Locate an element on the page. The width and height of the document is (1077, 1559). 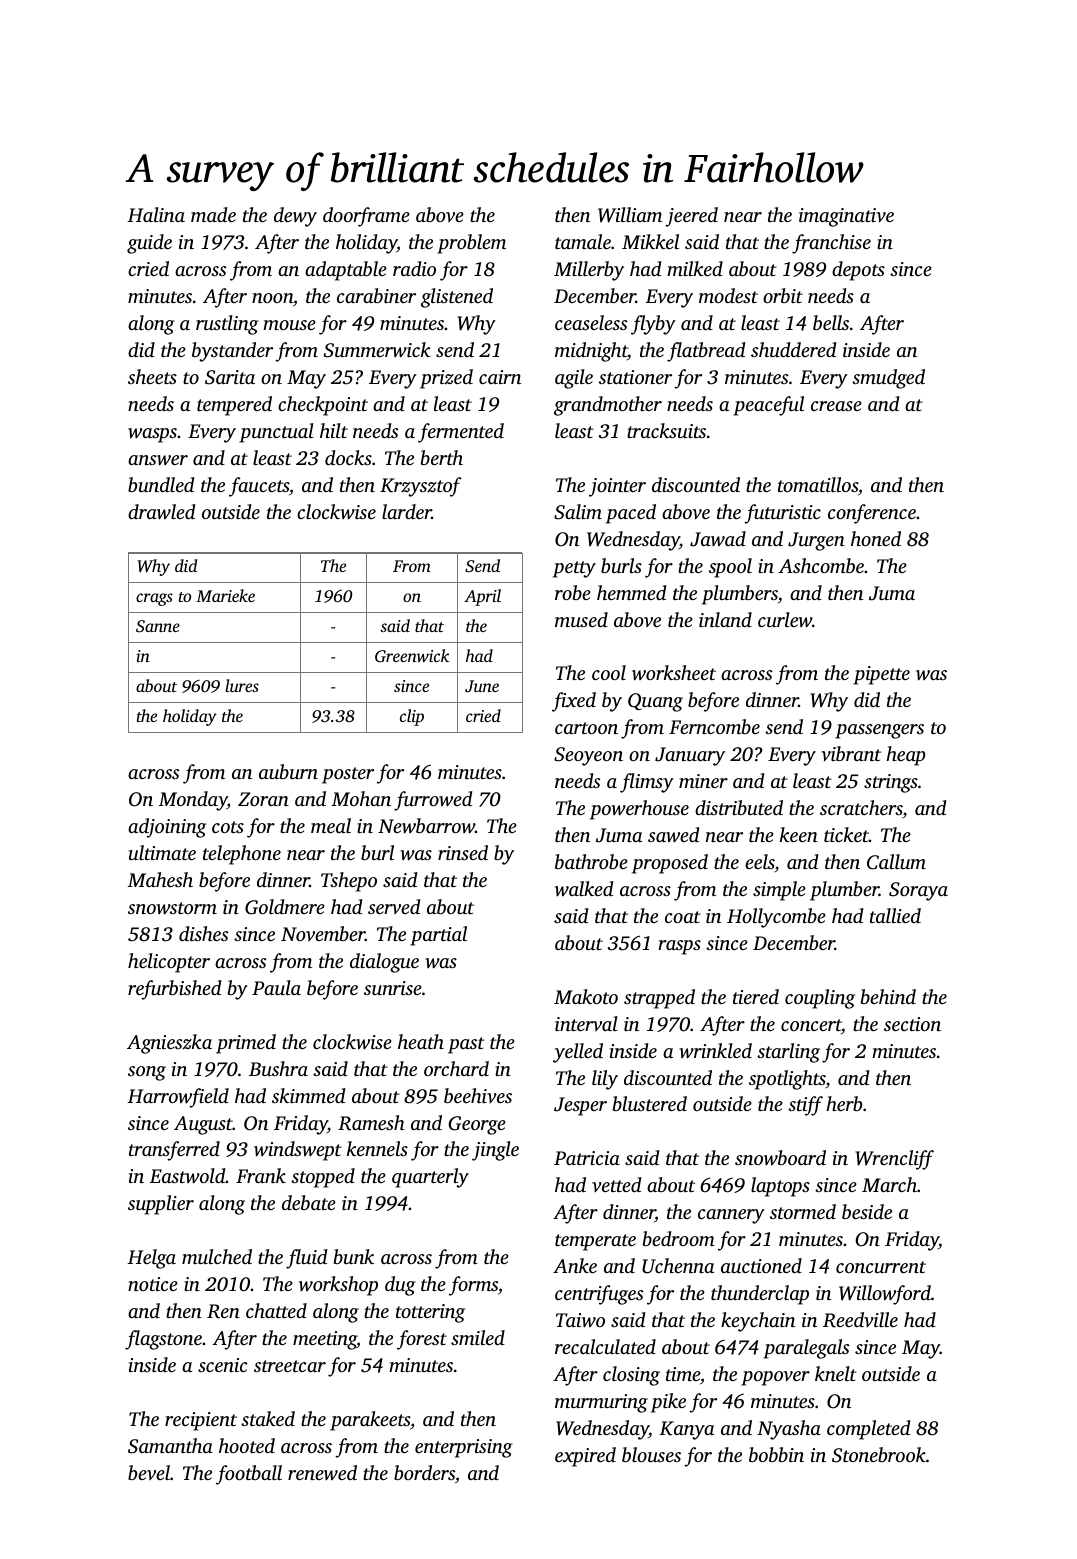
larder is located at coordinates (407, 511).
